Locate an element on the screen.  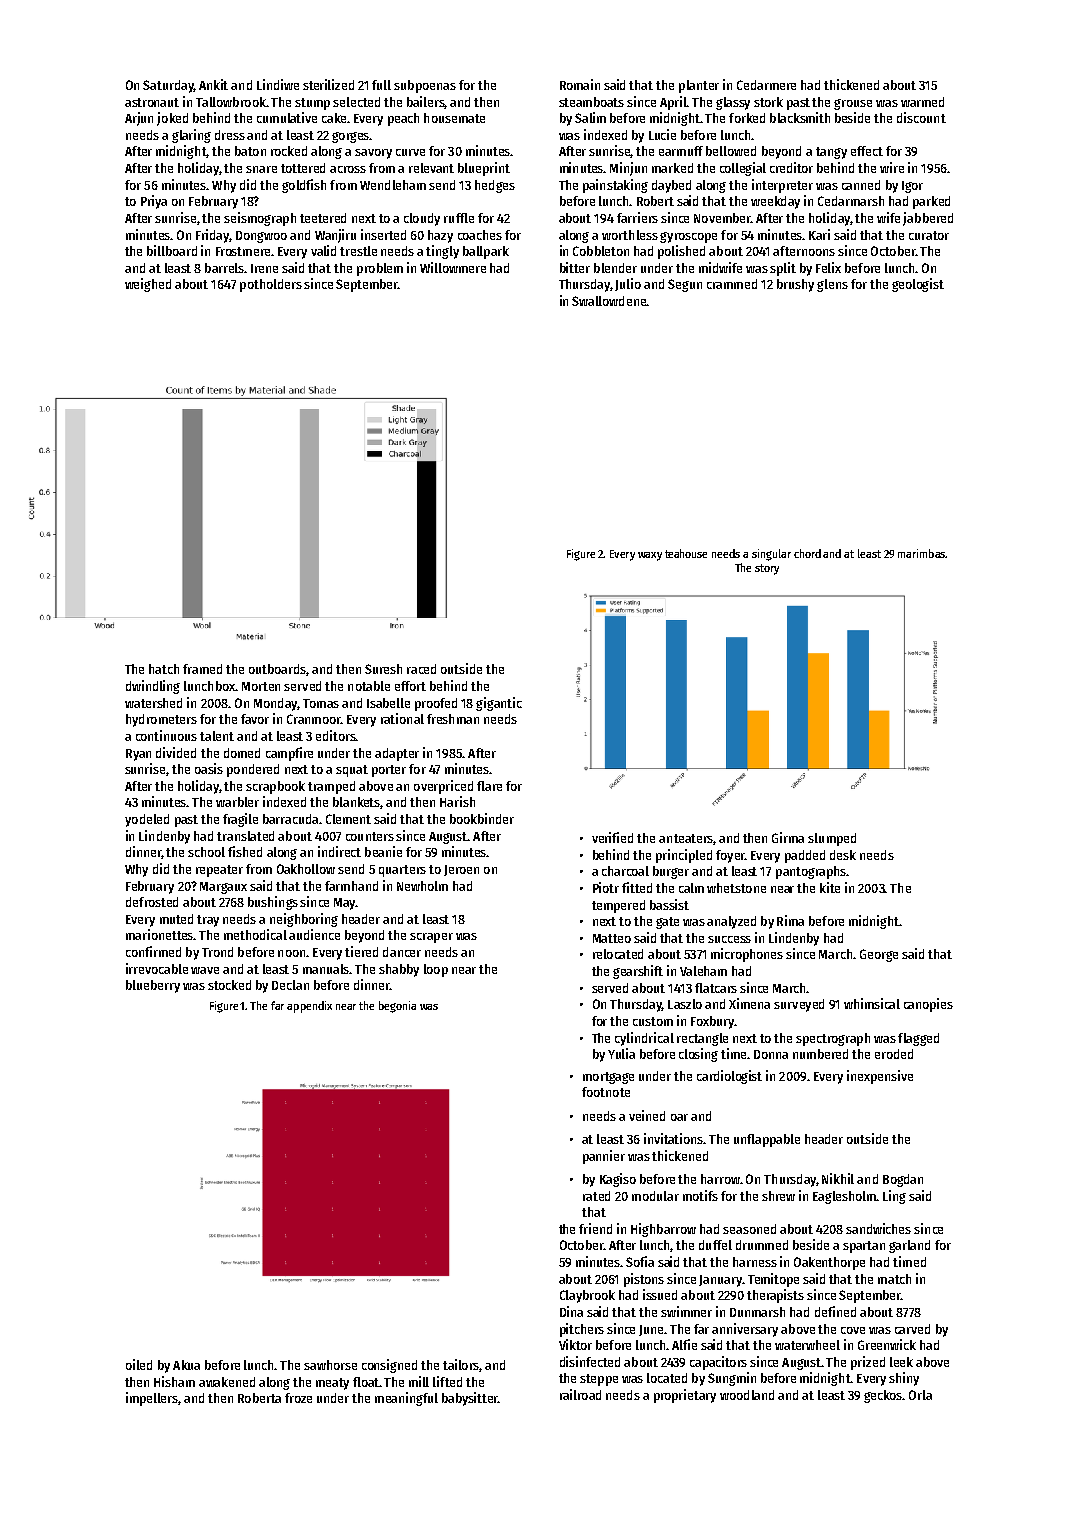
framed is located at coordinates (202, 669).
